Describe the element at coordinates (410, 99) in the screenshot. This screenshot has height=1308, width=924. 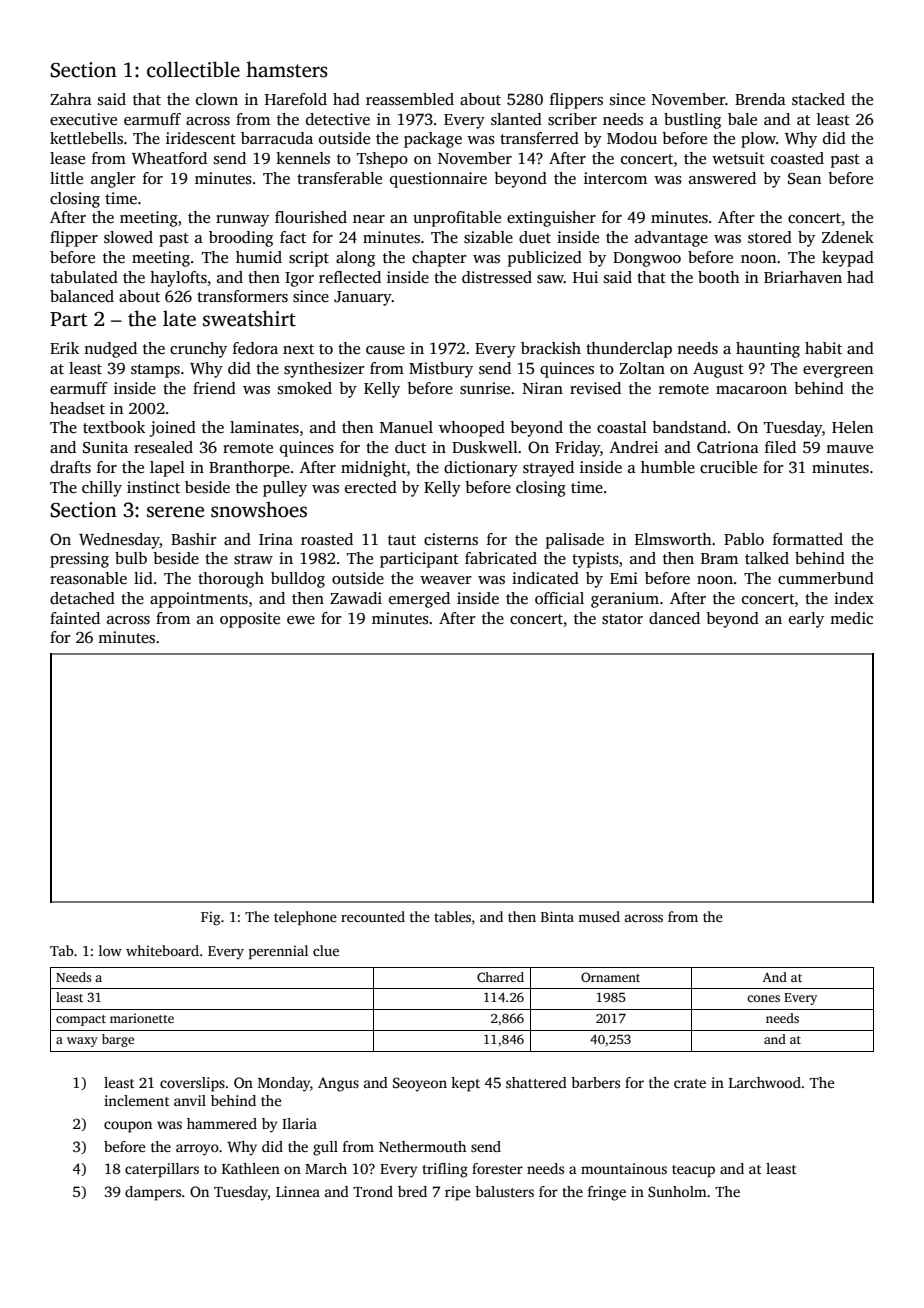
I see `reassembled` at that location.
